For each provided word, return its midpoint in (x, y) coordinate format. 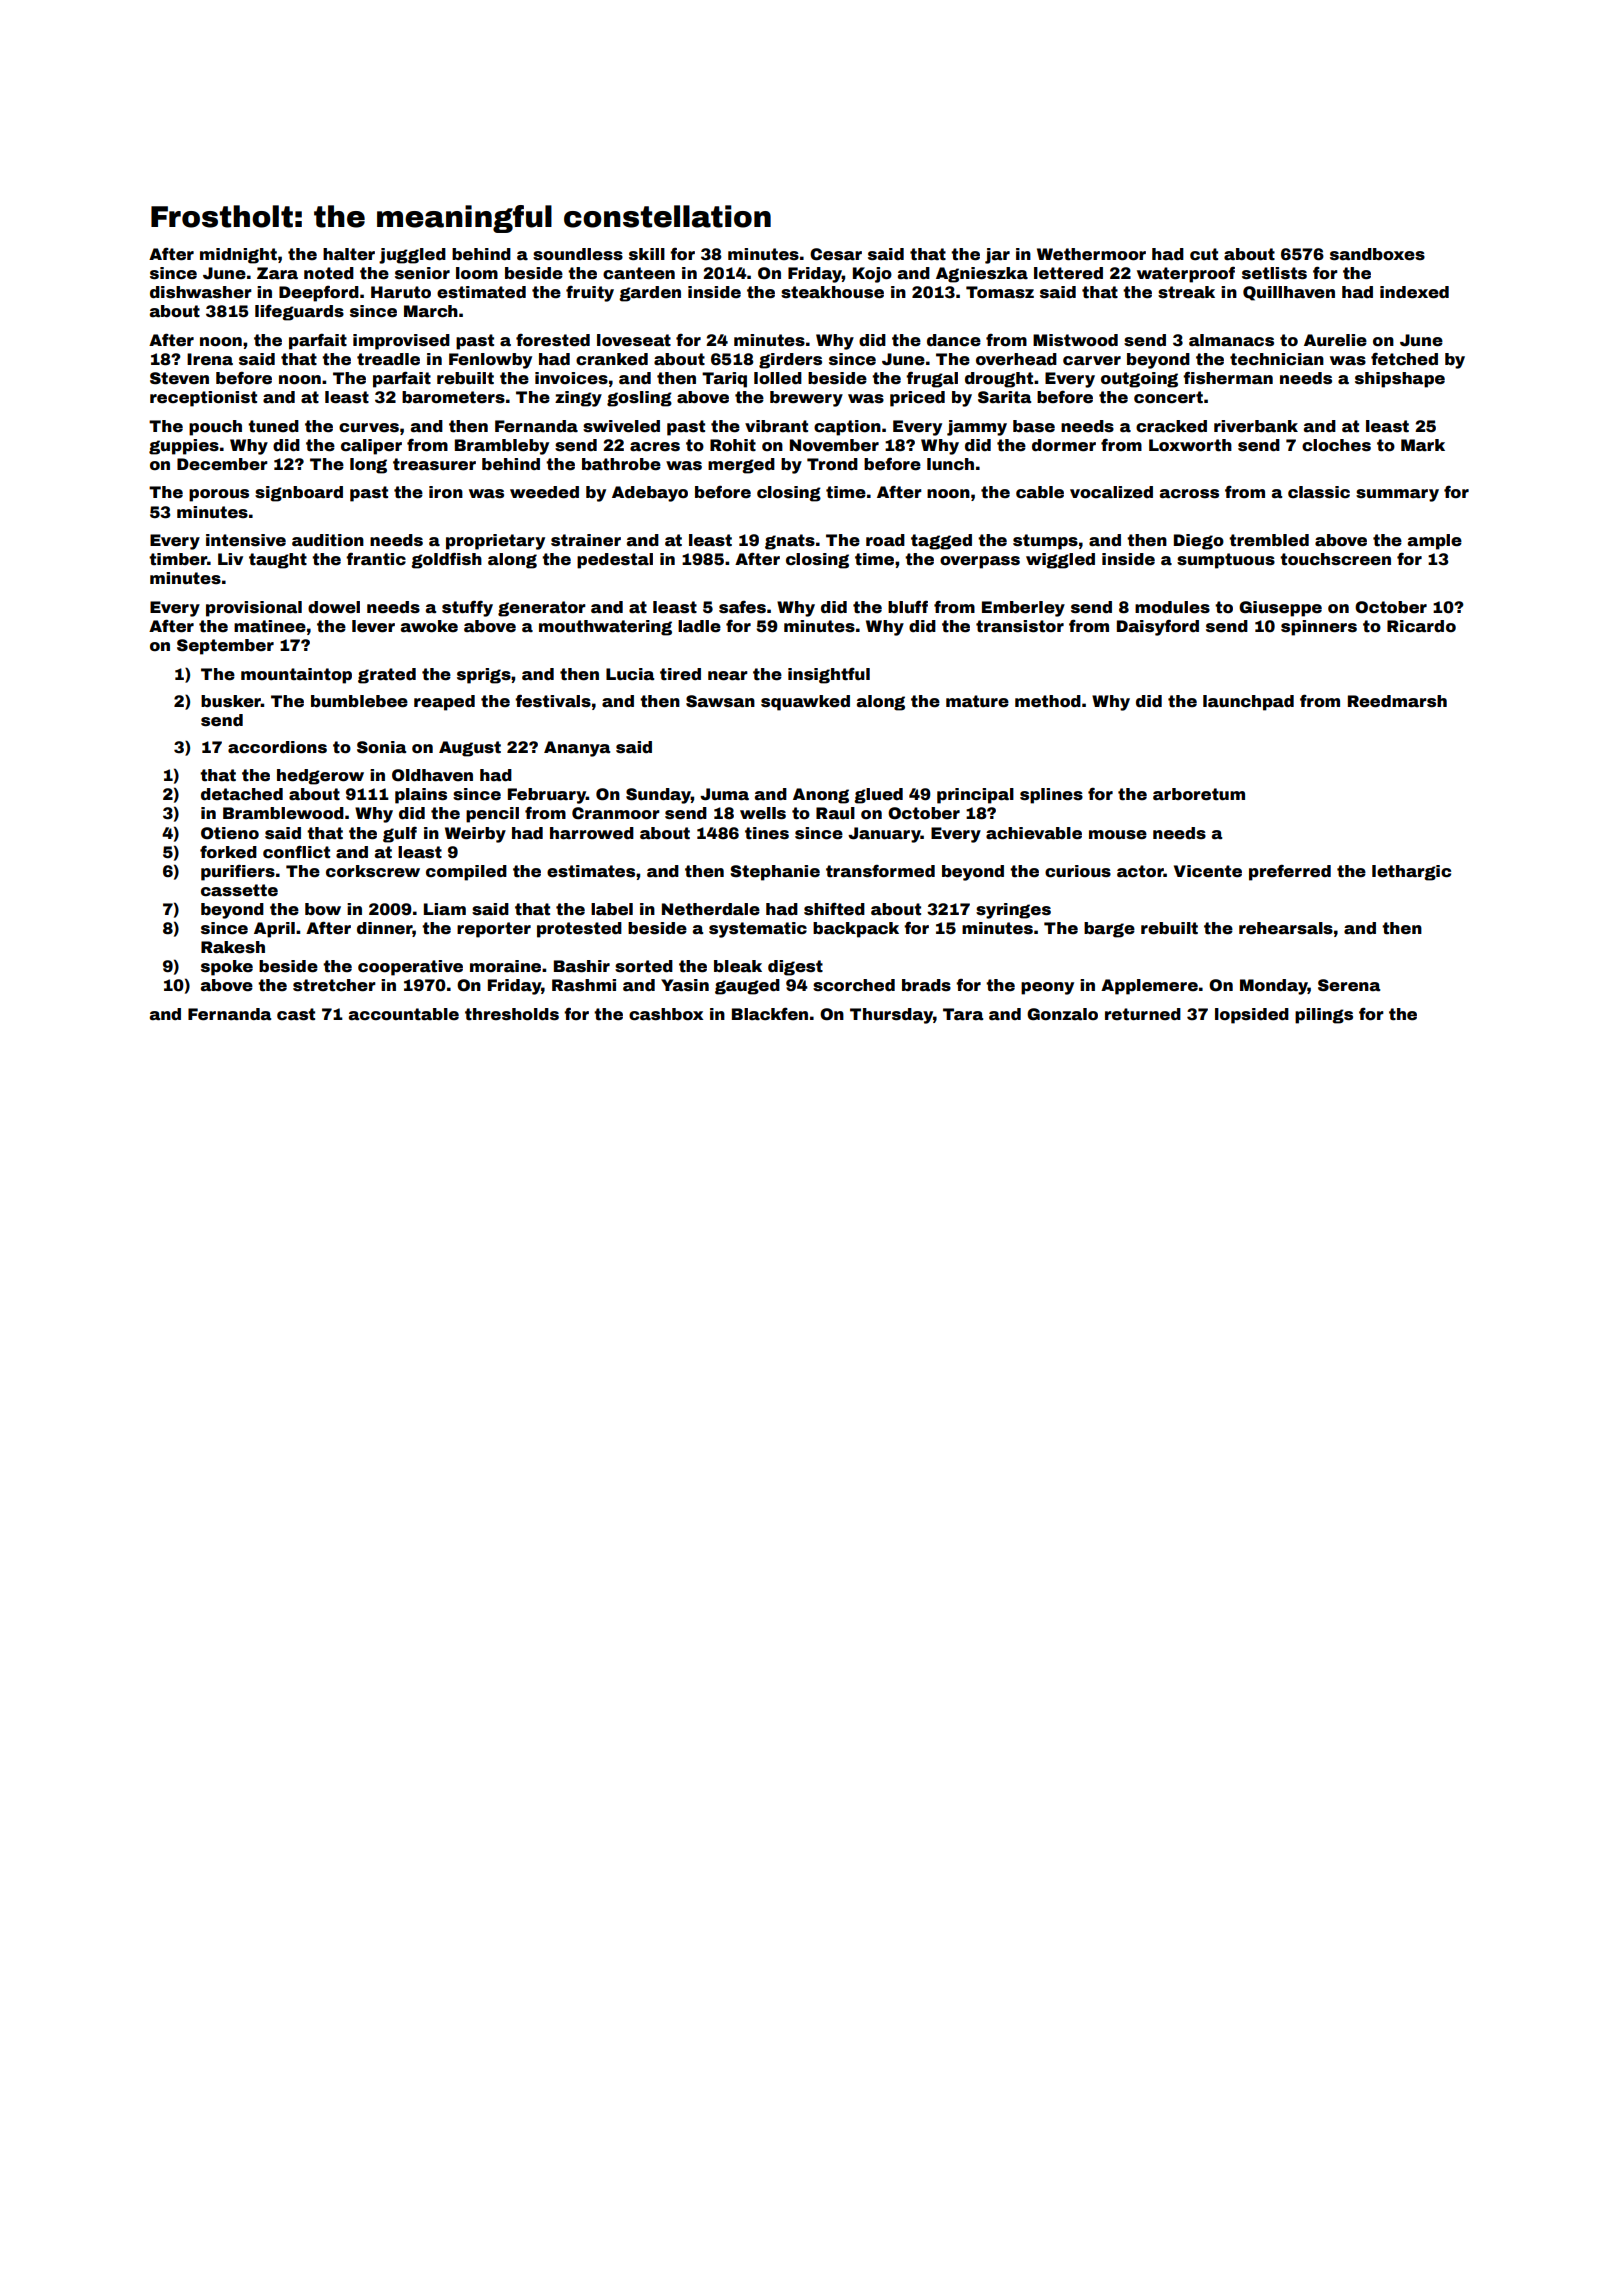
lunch (950, 464)
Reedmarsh (1397, 701)
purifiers (238, 873)
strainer (586, 540)
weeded (544, 492)
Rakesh (233, 947)
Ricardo (1421, 626)
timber (178, 559)
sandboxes (1377, 254)
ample (1435, 542)
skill (647, 254)
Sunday (658, 796)
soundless (578, 254)
